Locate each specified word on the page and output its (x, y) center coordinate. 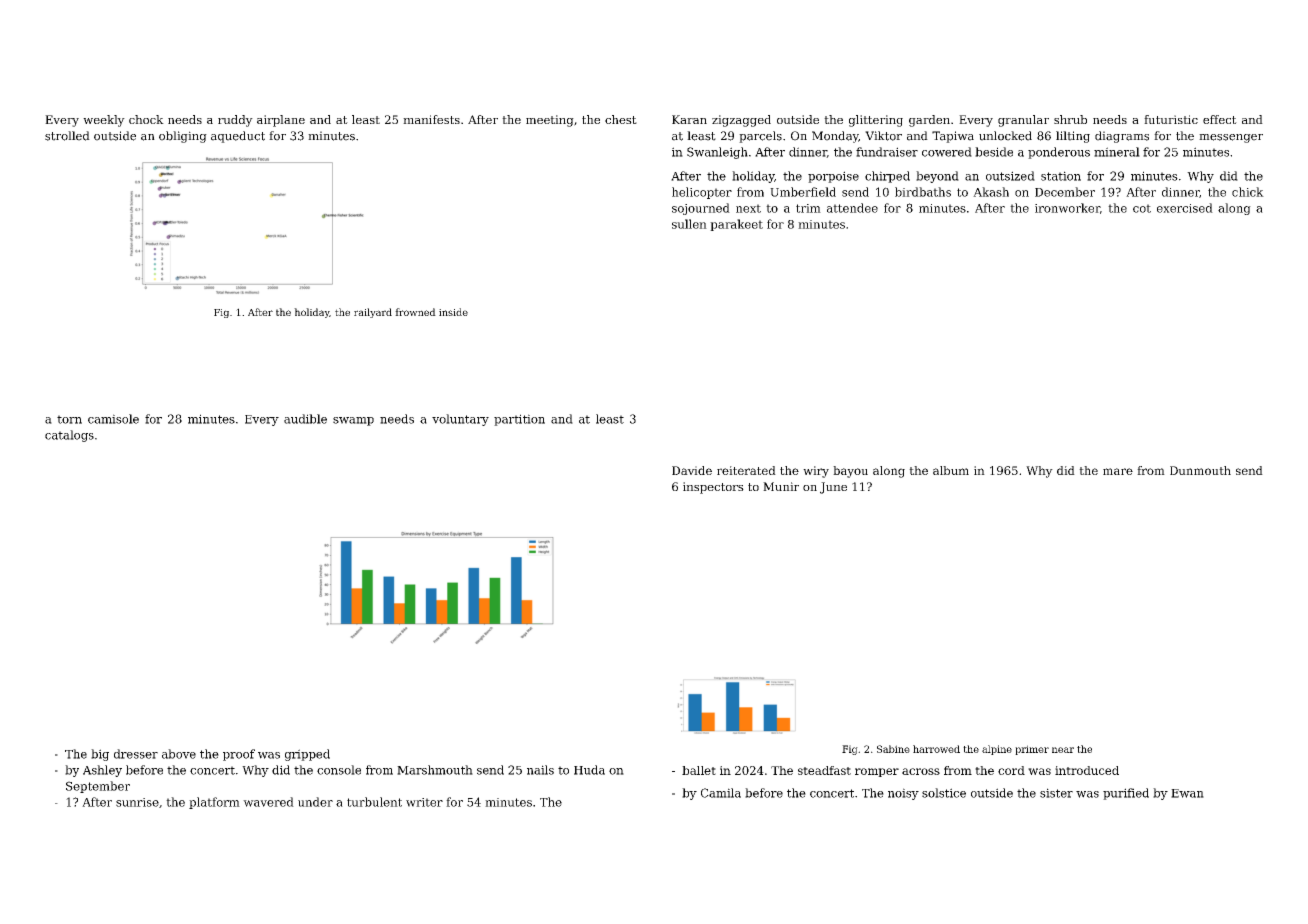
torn (69, 419)
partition (519, 420)
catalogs (69, 436)
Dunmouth (1200, 470)
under (315, 802)
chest (621, 119)
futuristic (1171, 119)
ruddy (235, 121)
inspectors (713, 488)
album (951, 470)
